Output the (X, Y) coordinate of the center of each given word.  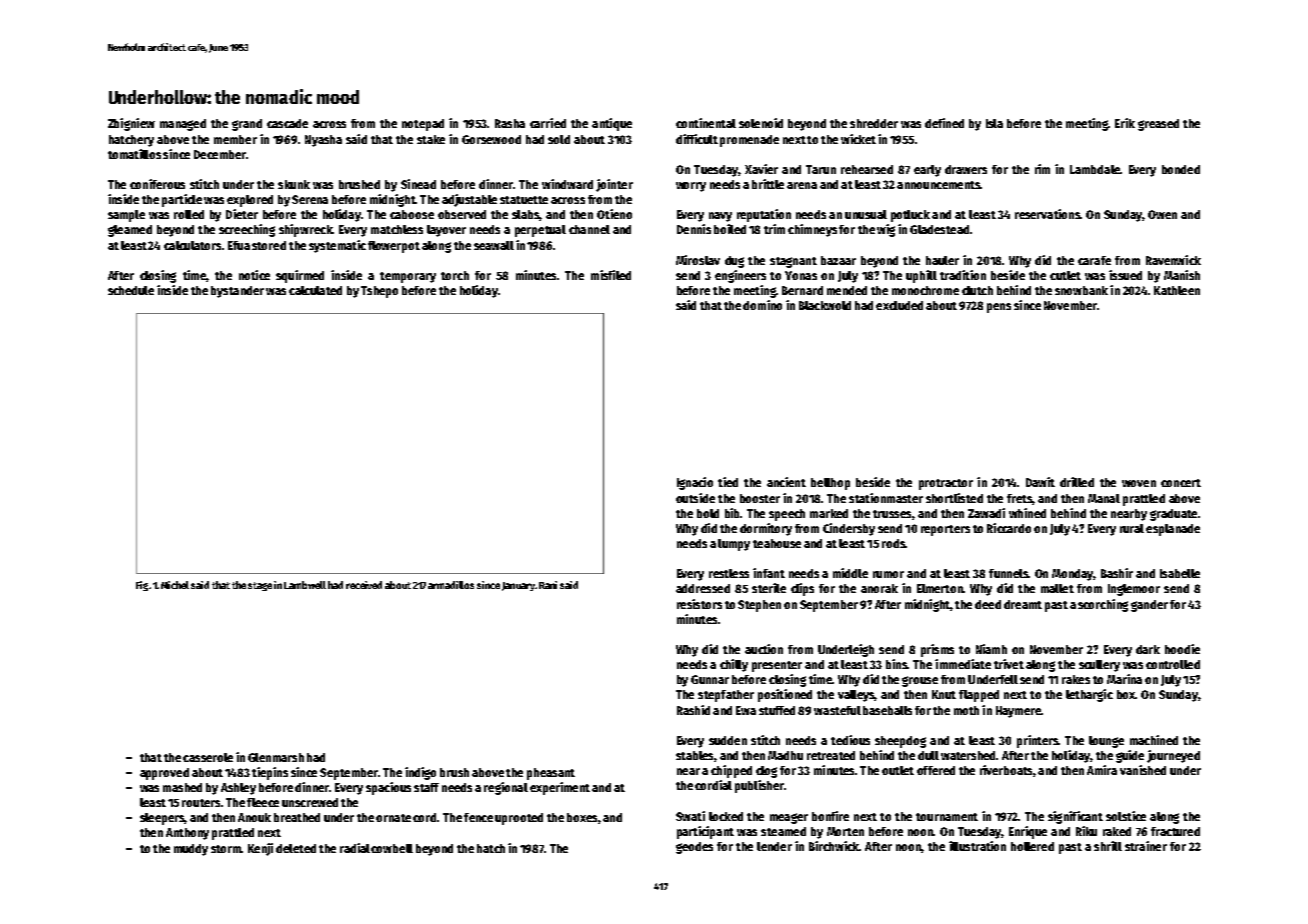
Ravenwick (1173, 260)
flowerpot (394, 247)
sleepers (162, 819)
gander (1149, 606)
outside (695, 498)
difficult (697, 139)
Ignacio (695, 483)
